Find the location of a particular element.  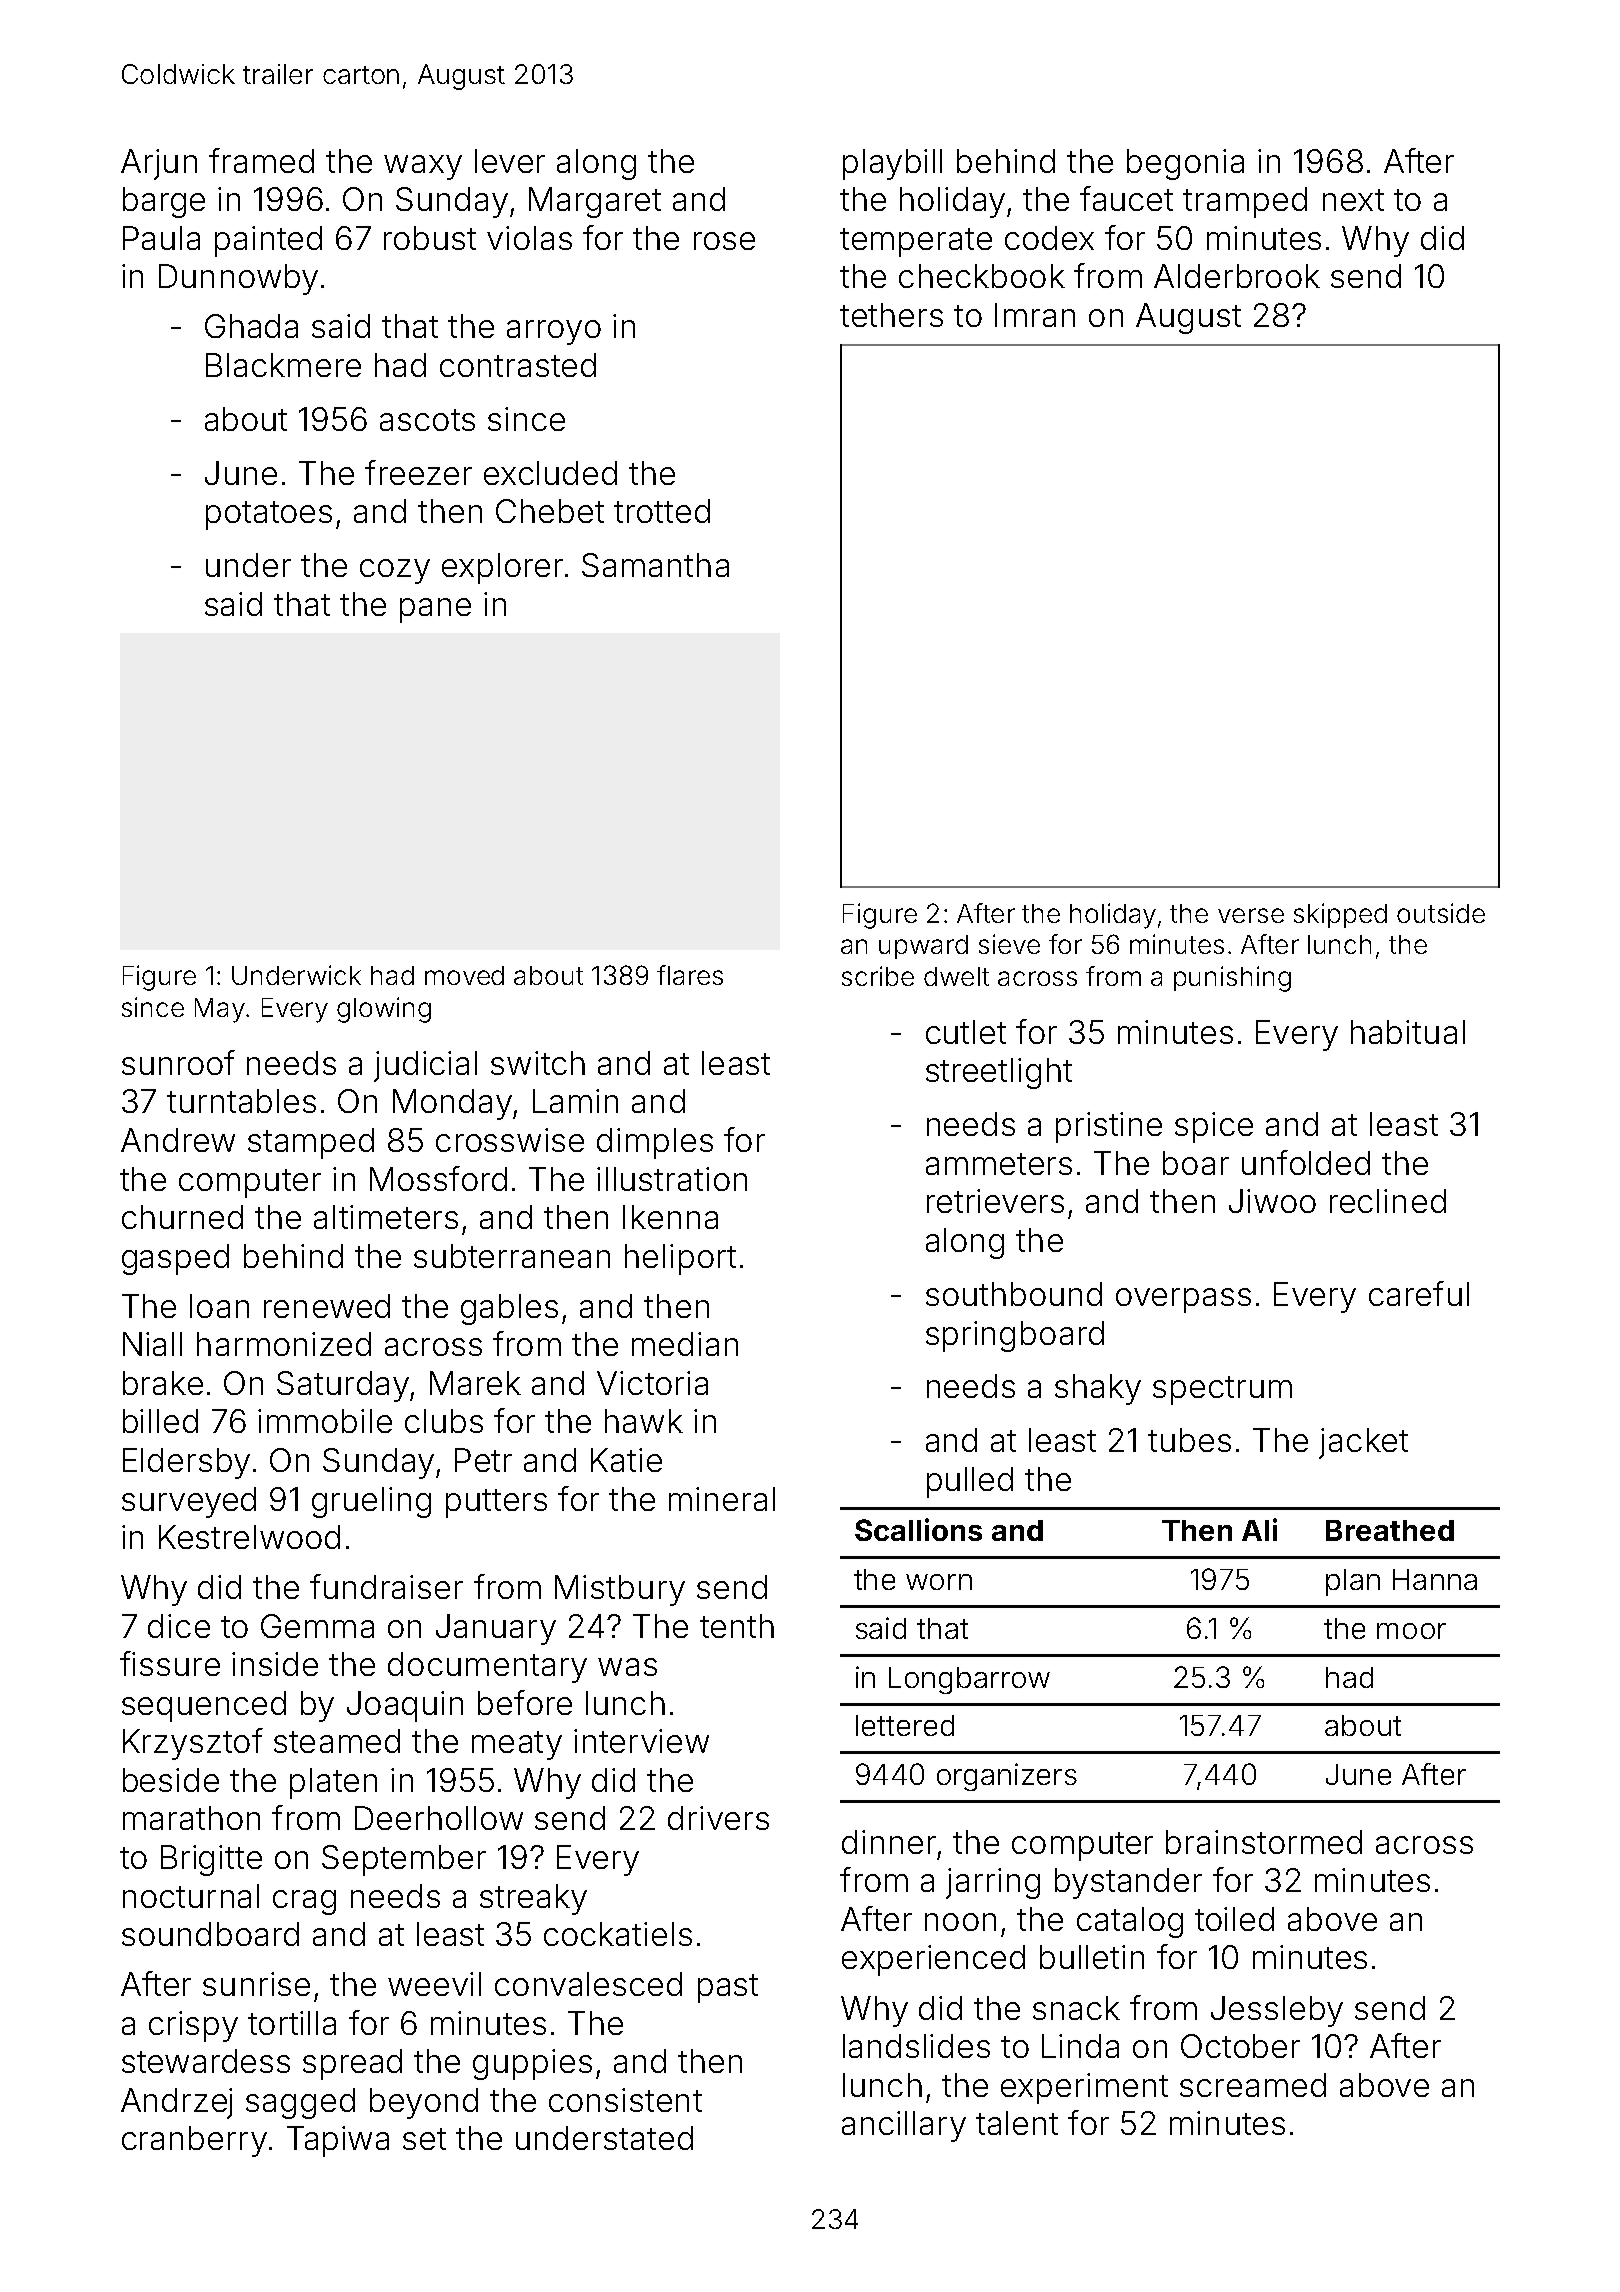

Margaret is located at coordinates (595, 202).
